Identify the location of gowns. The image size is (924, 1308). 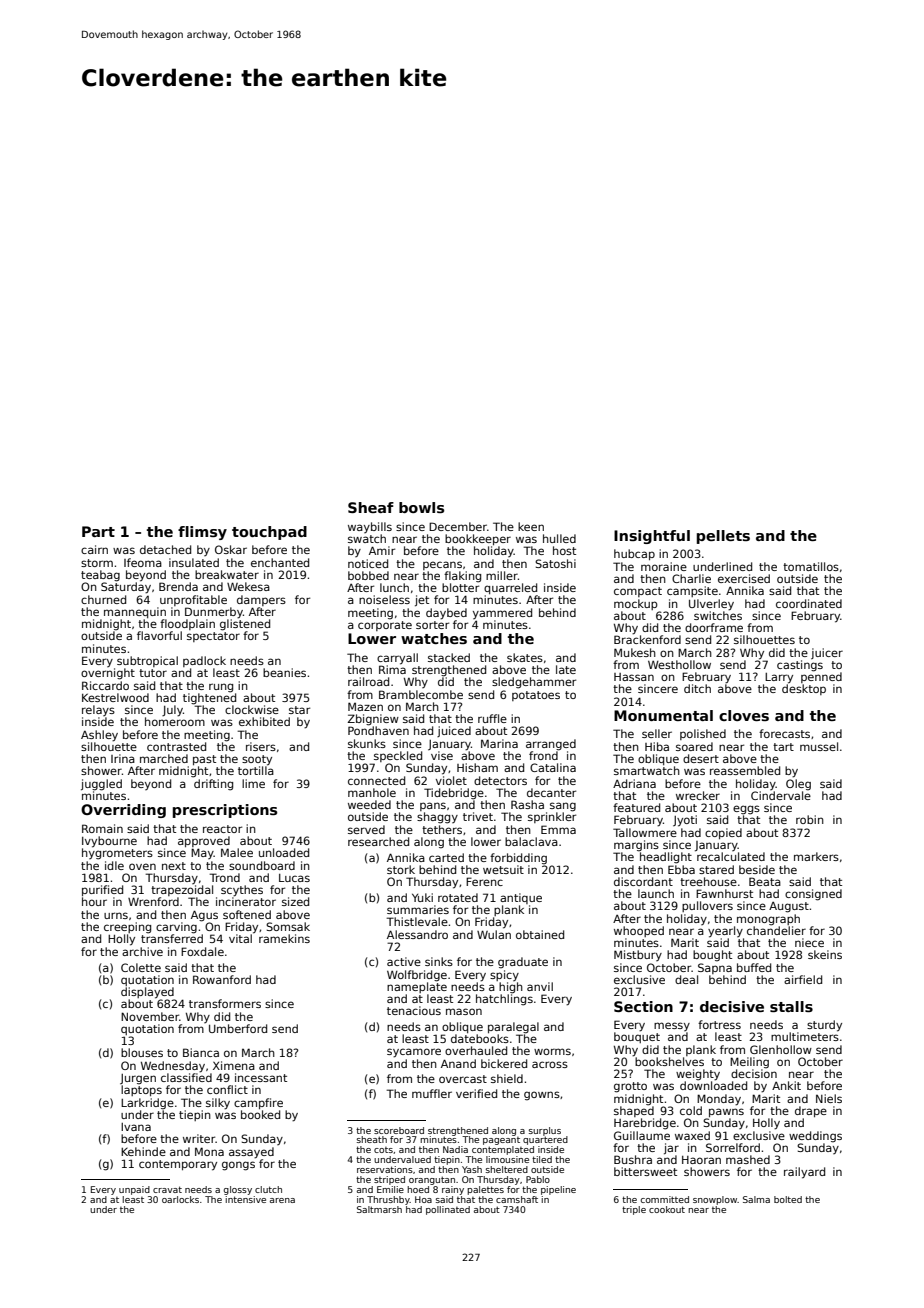
(542, 1096).
